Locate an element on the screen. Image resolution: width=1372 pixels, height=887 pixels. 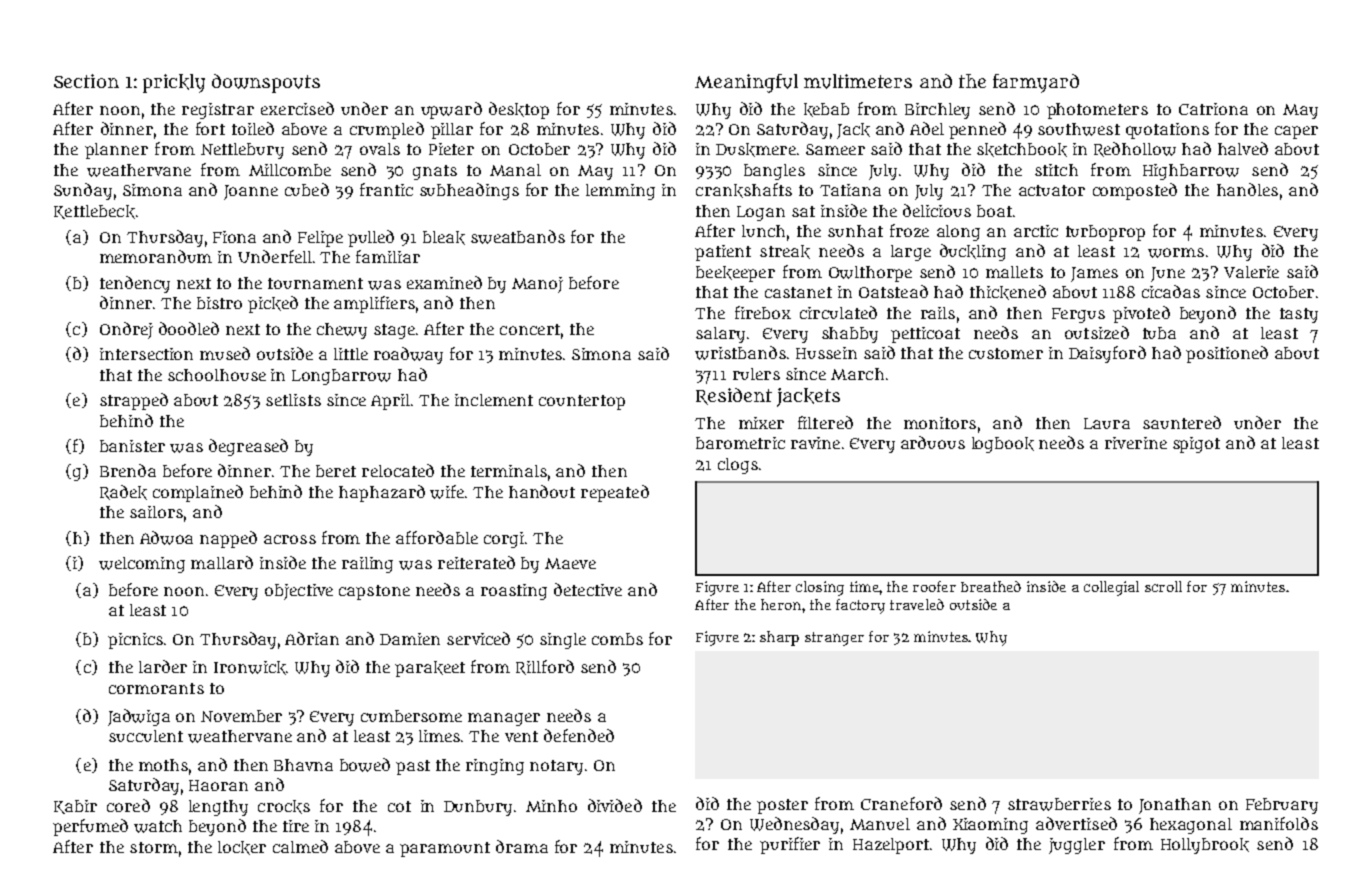
crumpled is located at coordinates (387, 130).
